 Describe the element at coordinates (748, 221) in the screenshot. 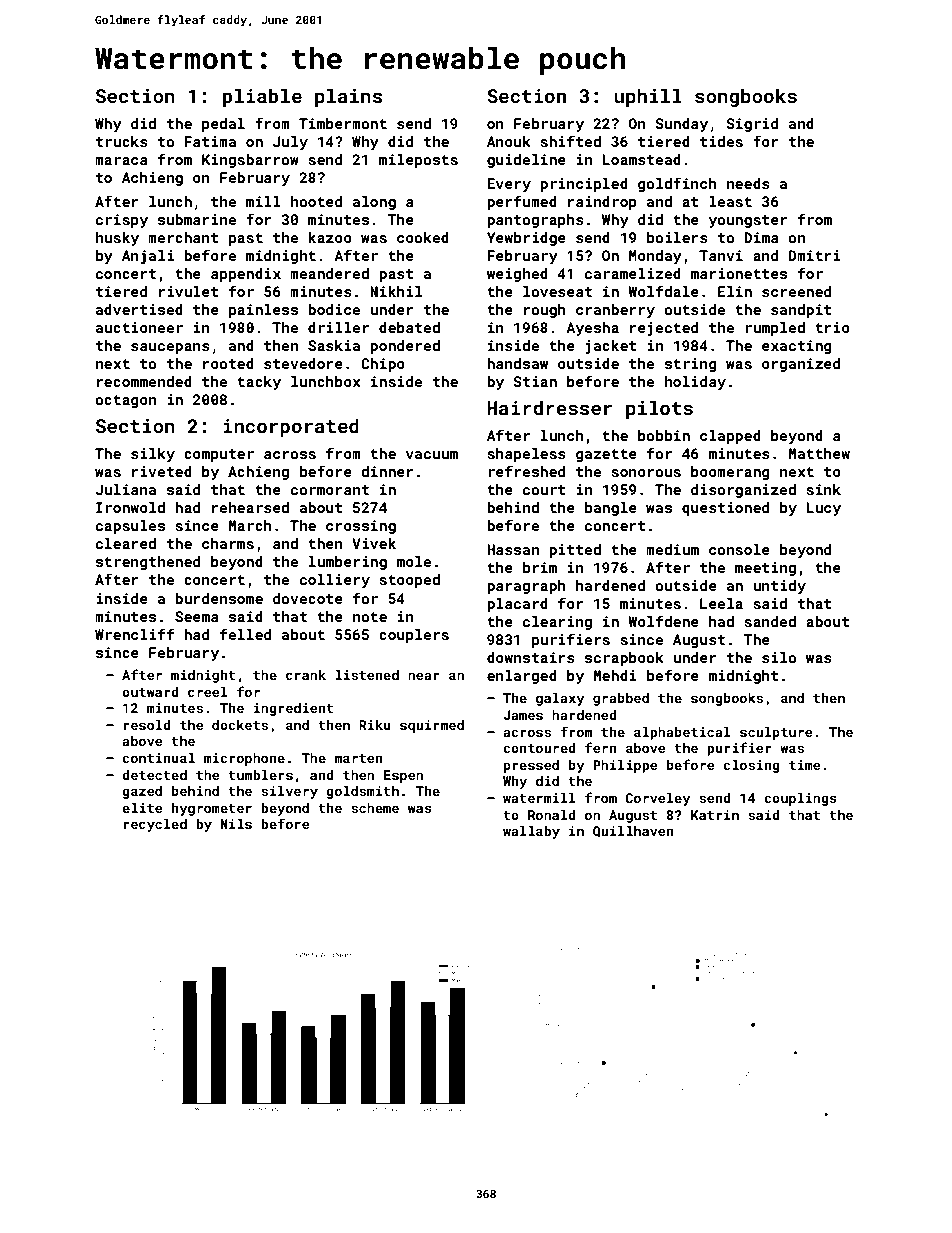

I see `youngster` at that location.
